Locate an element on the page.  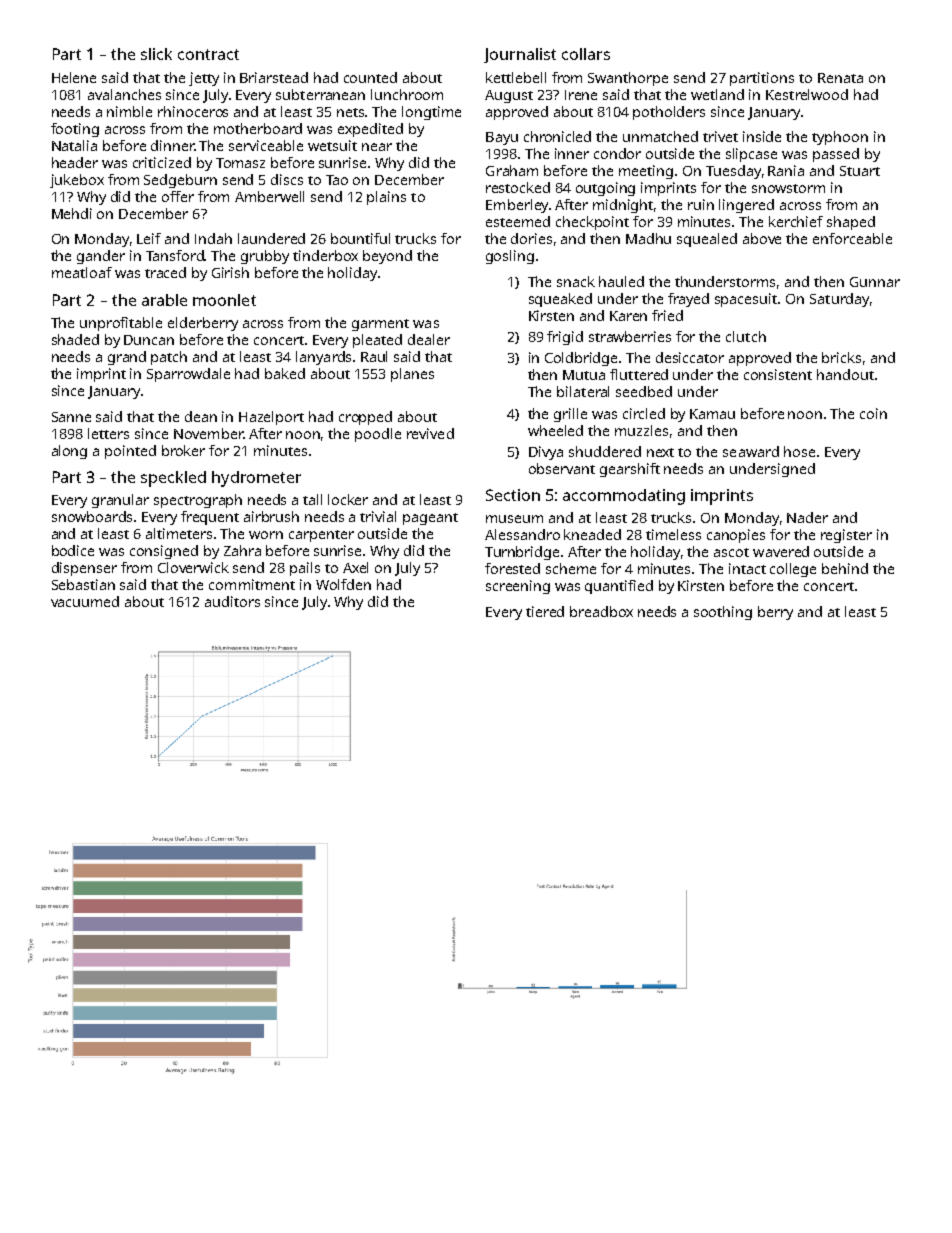
coin is located at coordinates (873, 413).
